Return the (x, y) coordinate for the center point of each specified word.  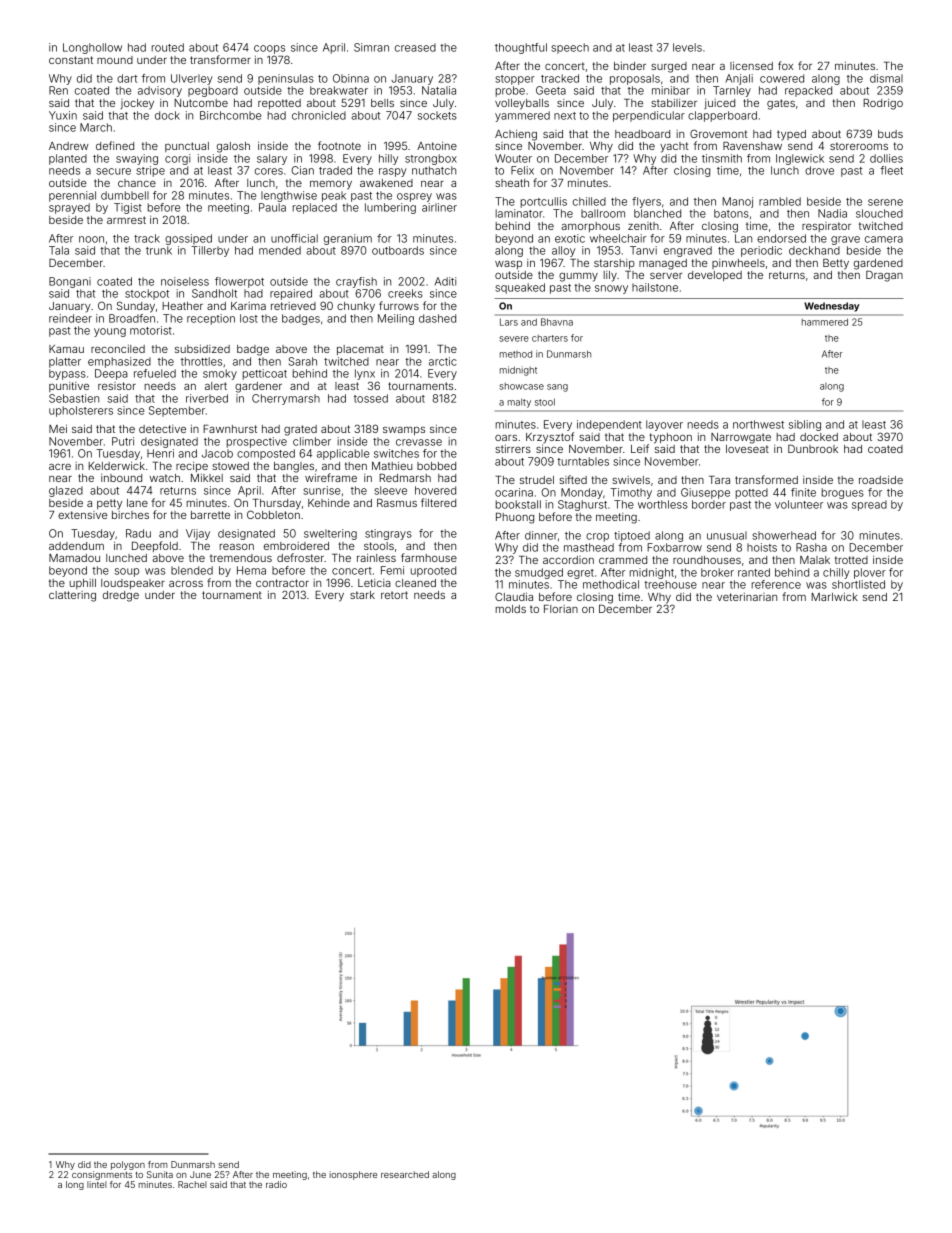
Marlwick (834, 597)
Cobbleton (273, 514)
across (186, 584)
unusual (727, 535)
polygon (128, 1165)
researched (405, 1174)
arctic (443, 361)
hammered (825, 322)
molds (511, 609)
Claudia (514, 596)
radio (276, 1184)
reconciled (118, 349)
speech (570, 48)
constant (71, 60)
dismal (886, 78)
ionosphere (353, 1175)
